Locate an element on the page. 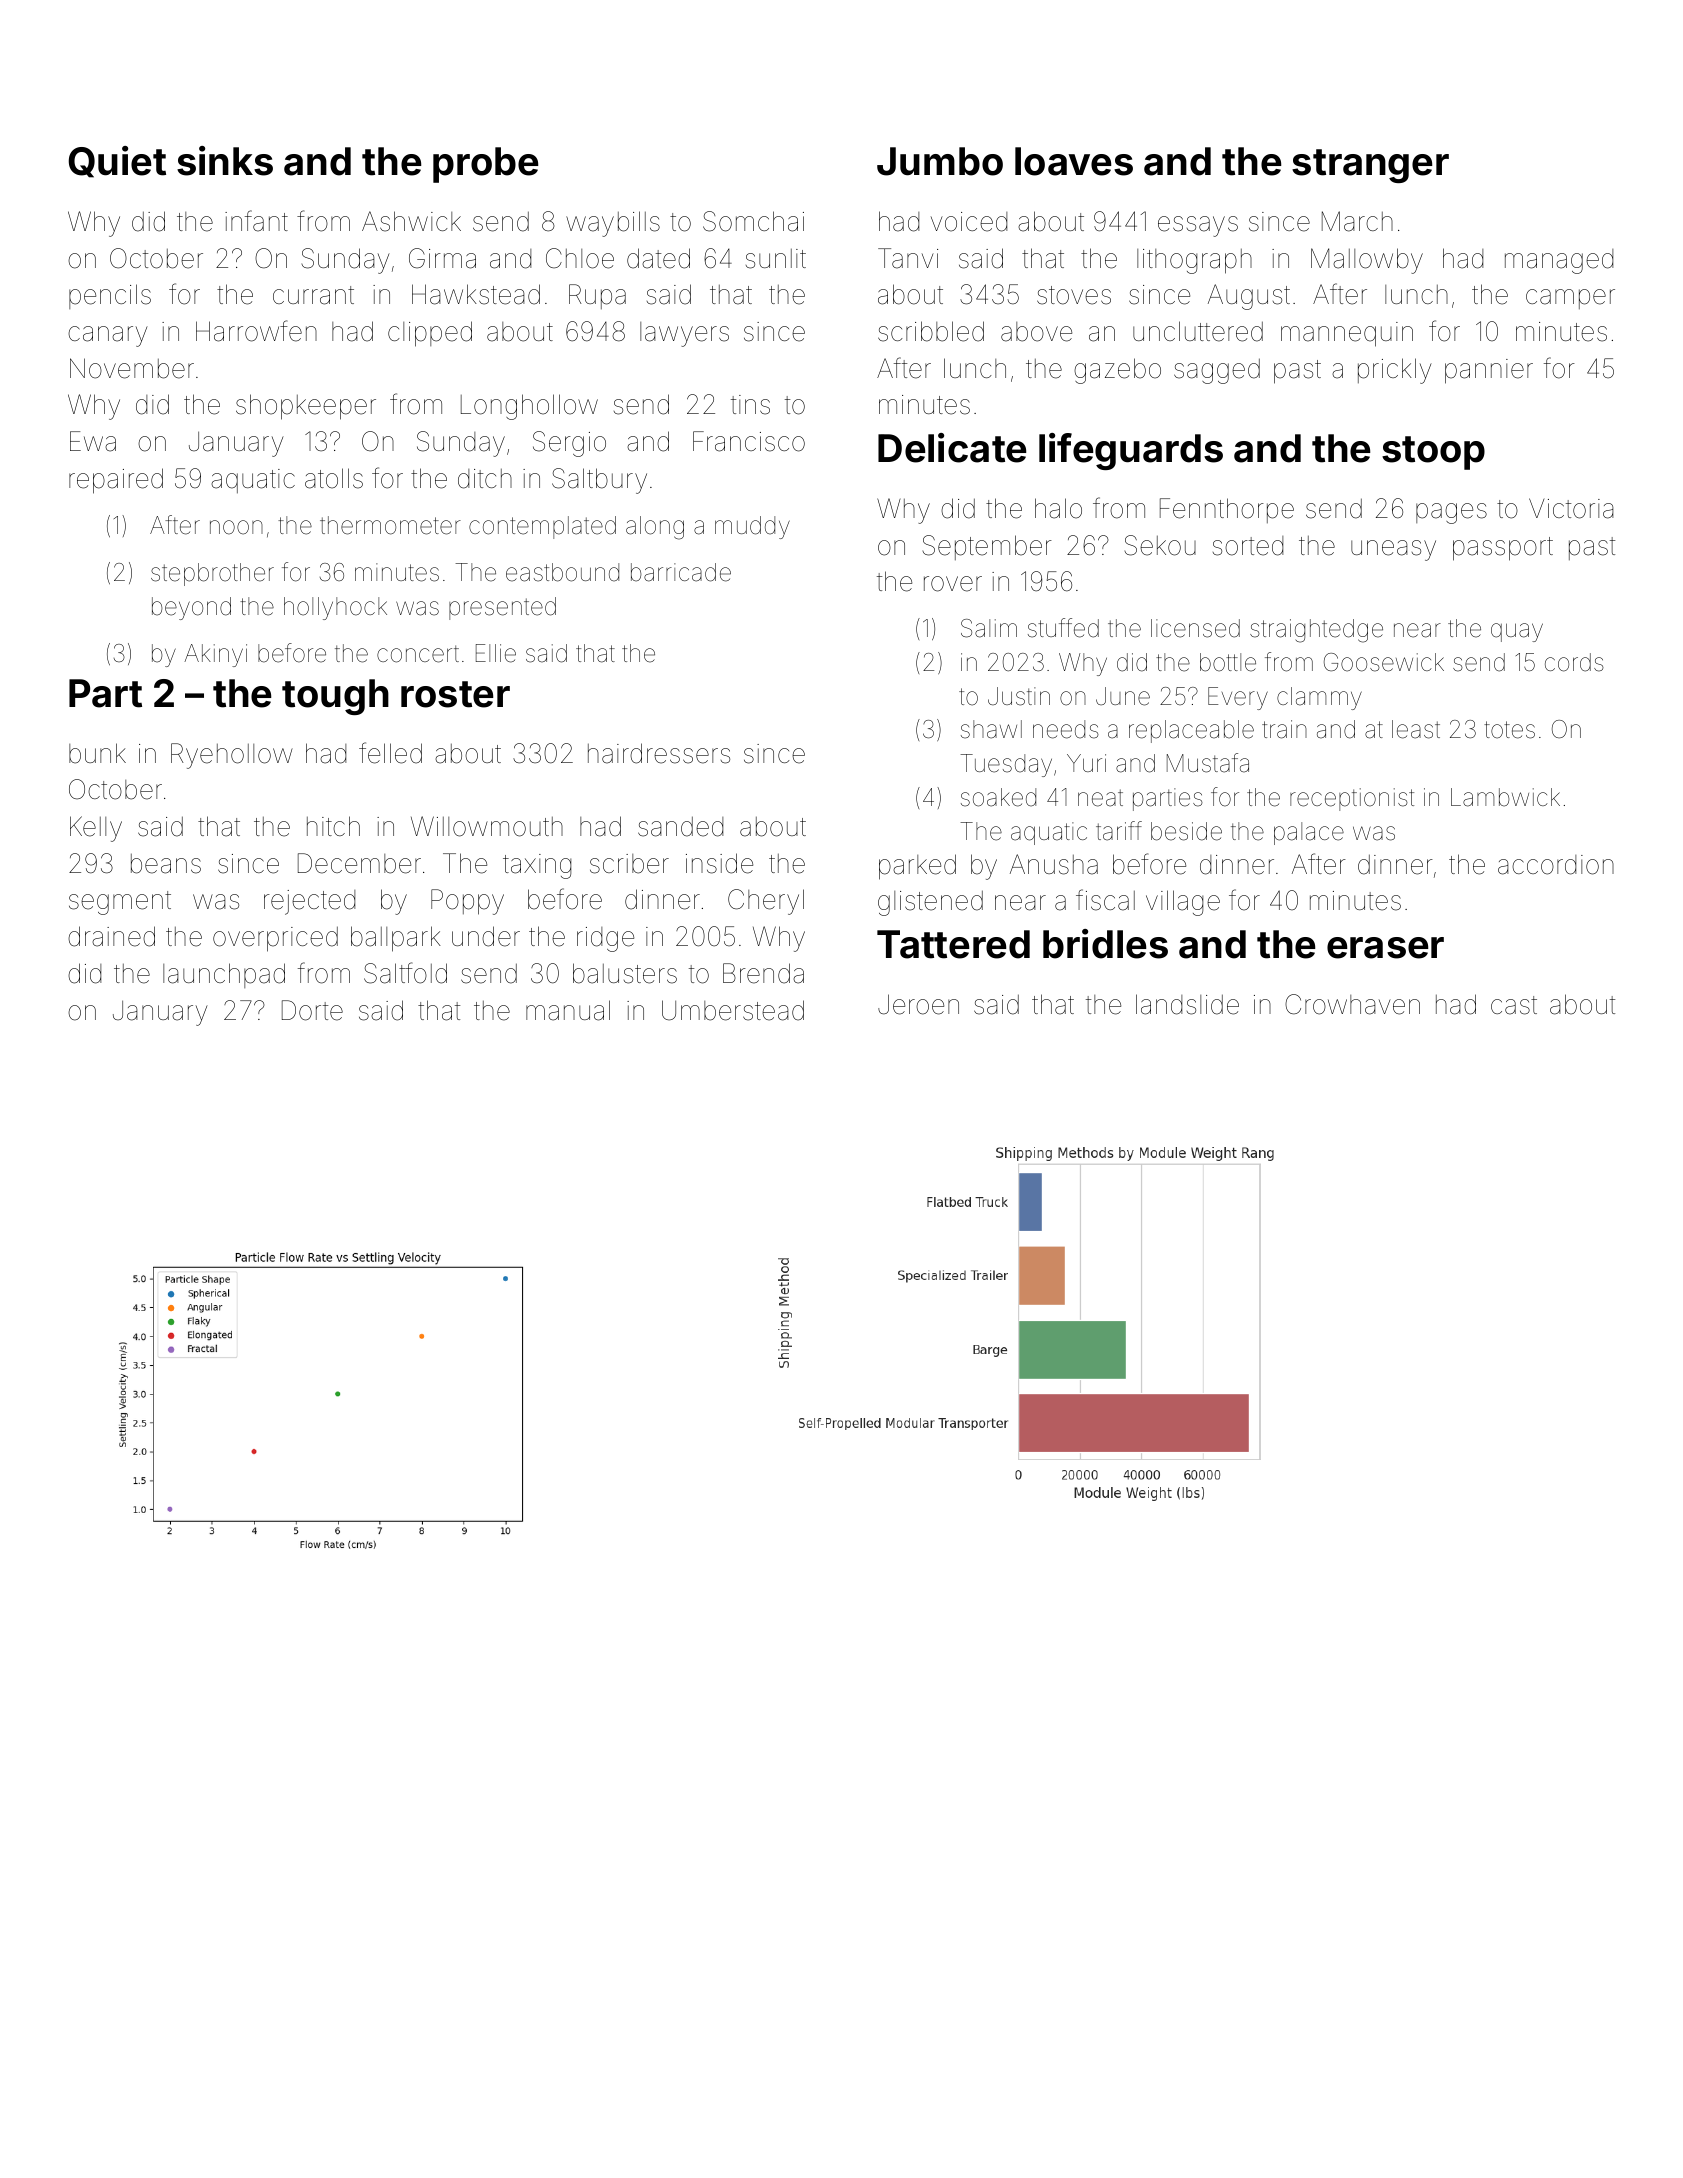  probe is located at coordinates (485, 165).
